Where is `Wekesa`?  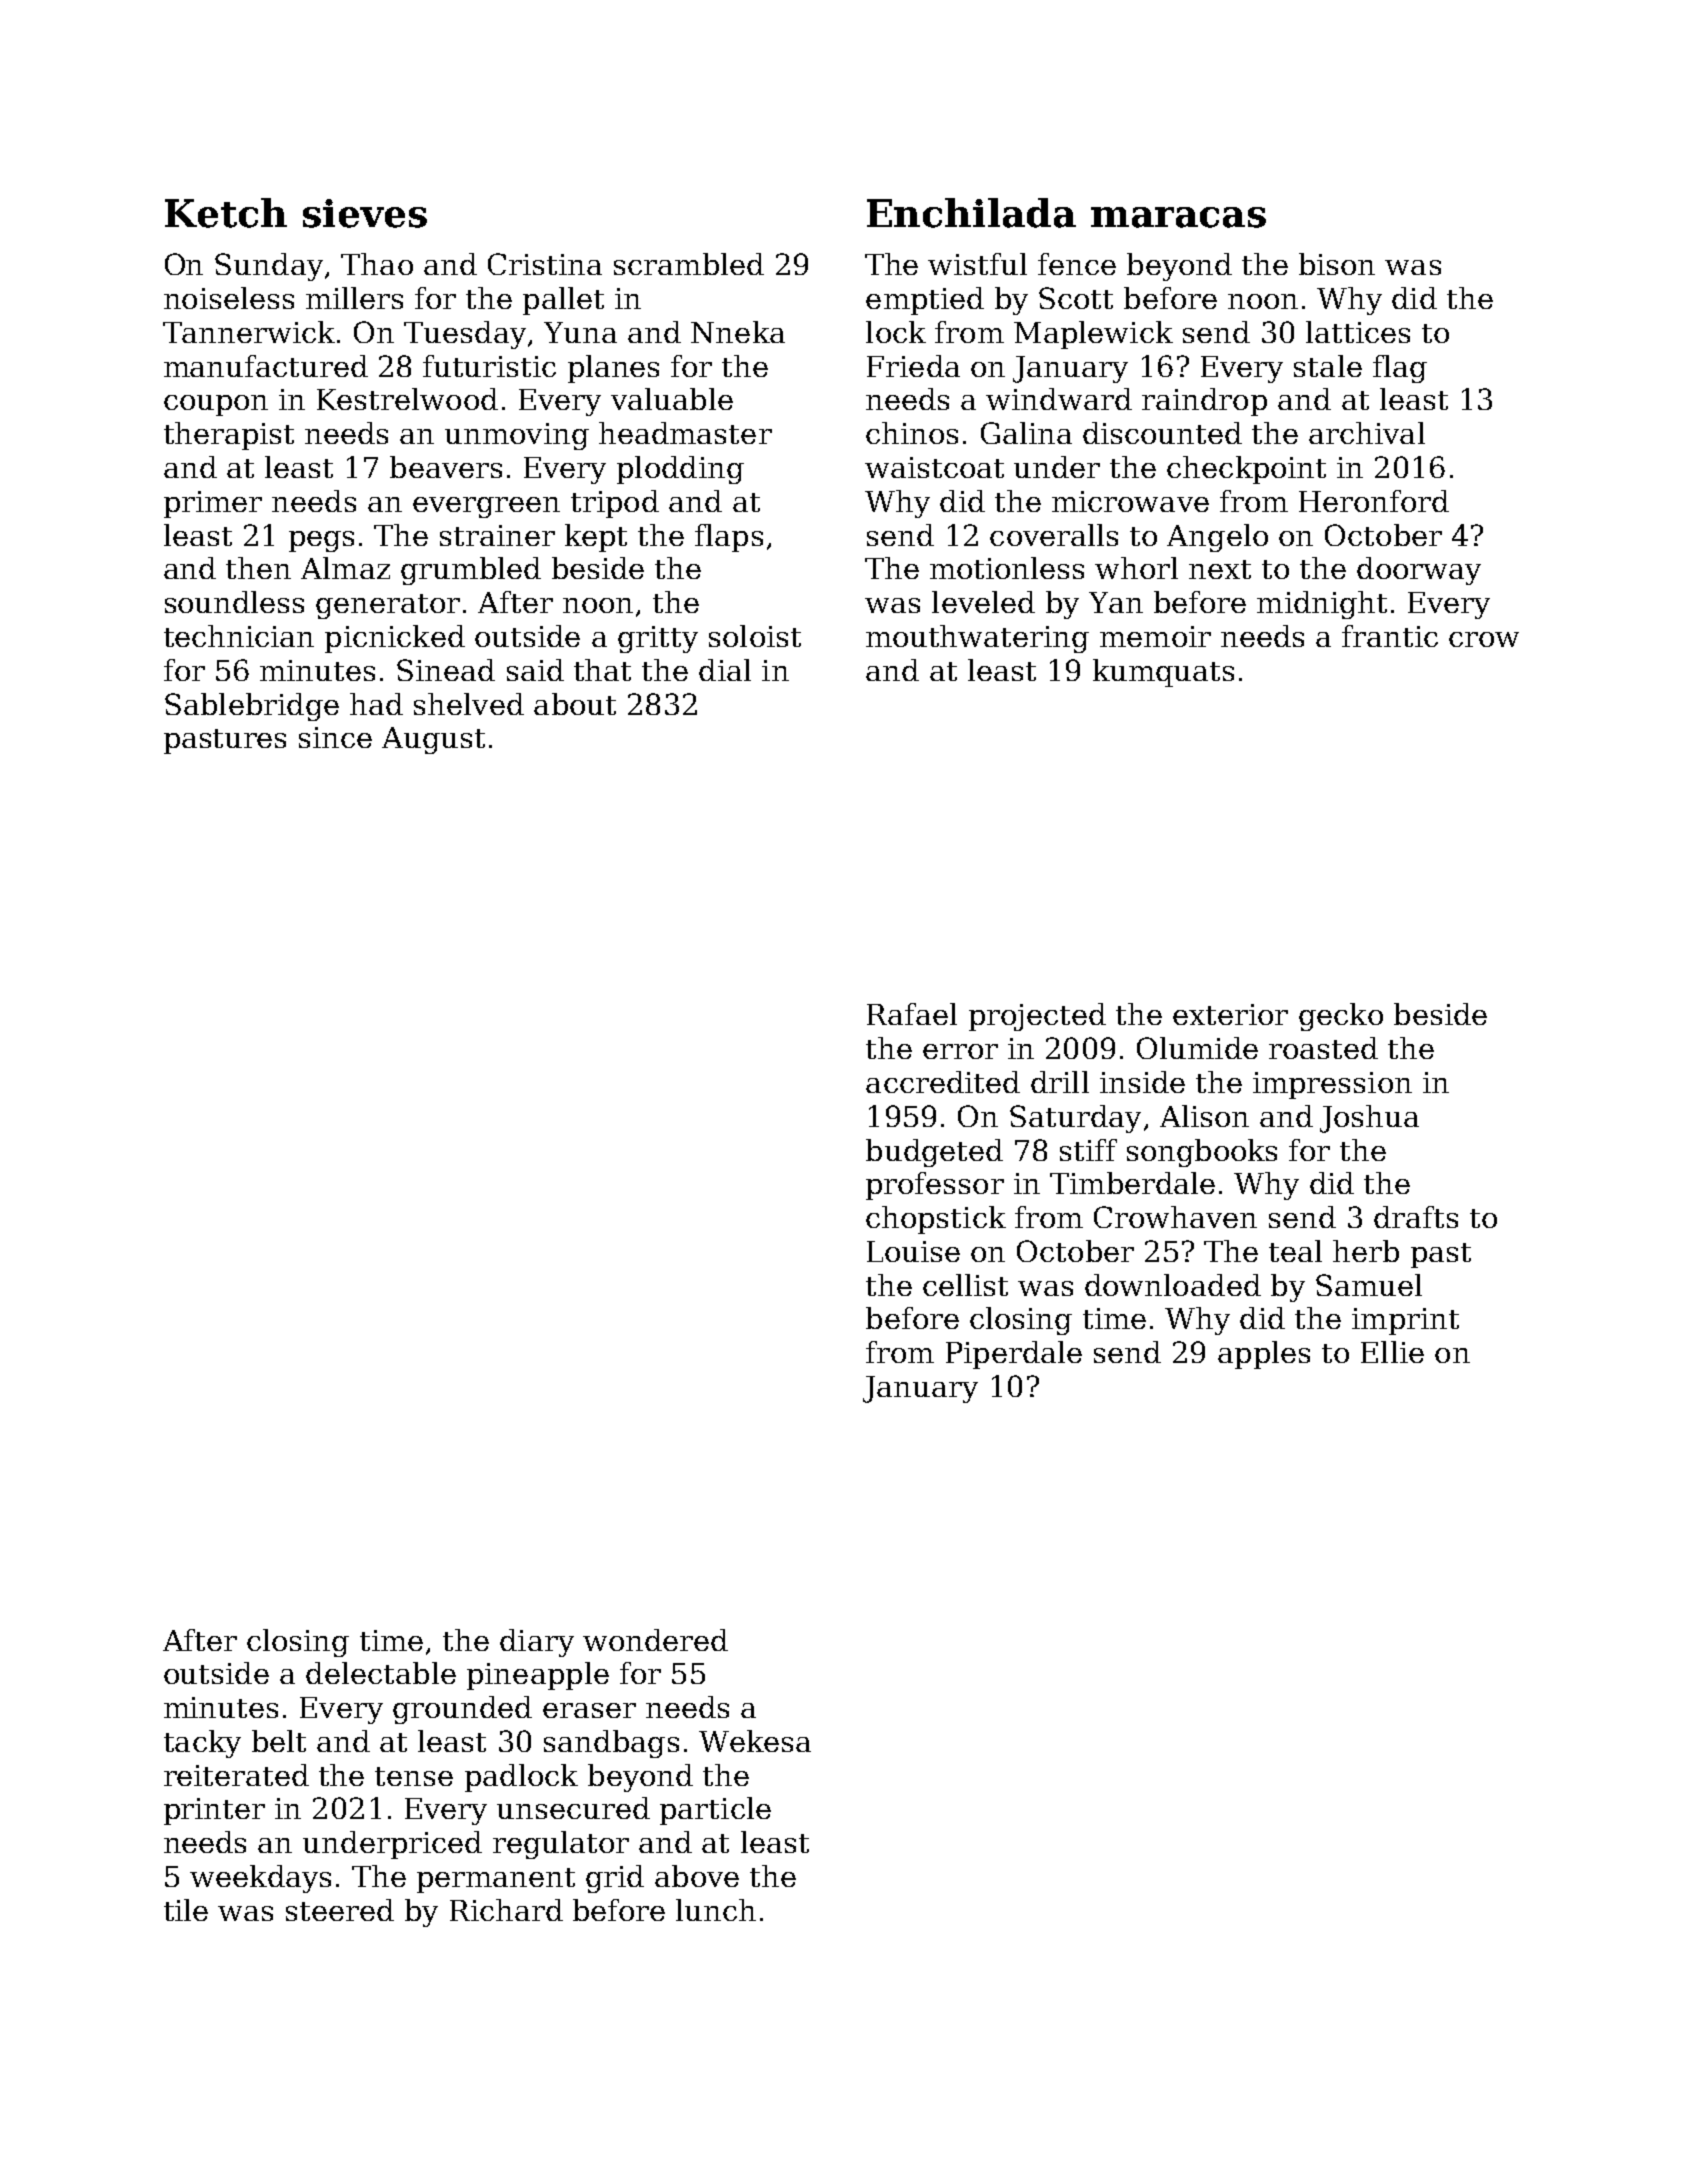 Wekesa is located at coordinates (755, 1741).
